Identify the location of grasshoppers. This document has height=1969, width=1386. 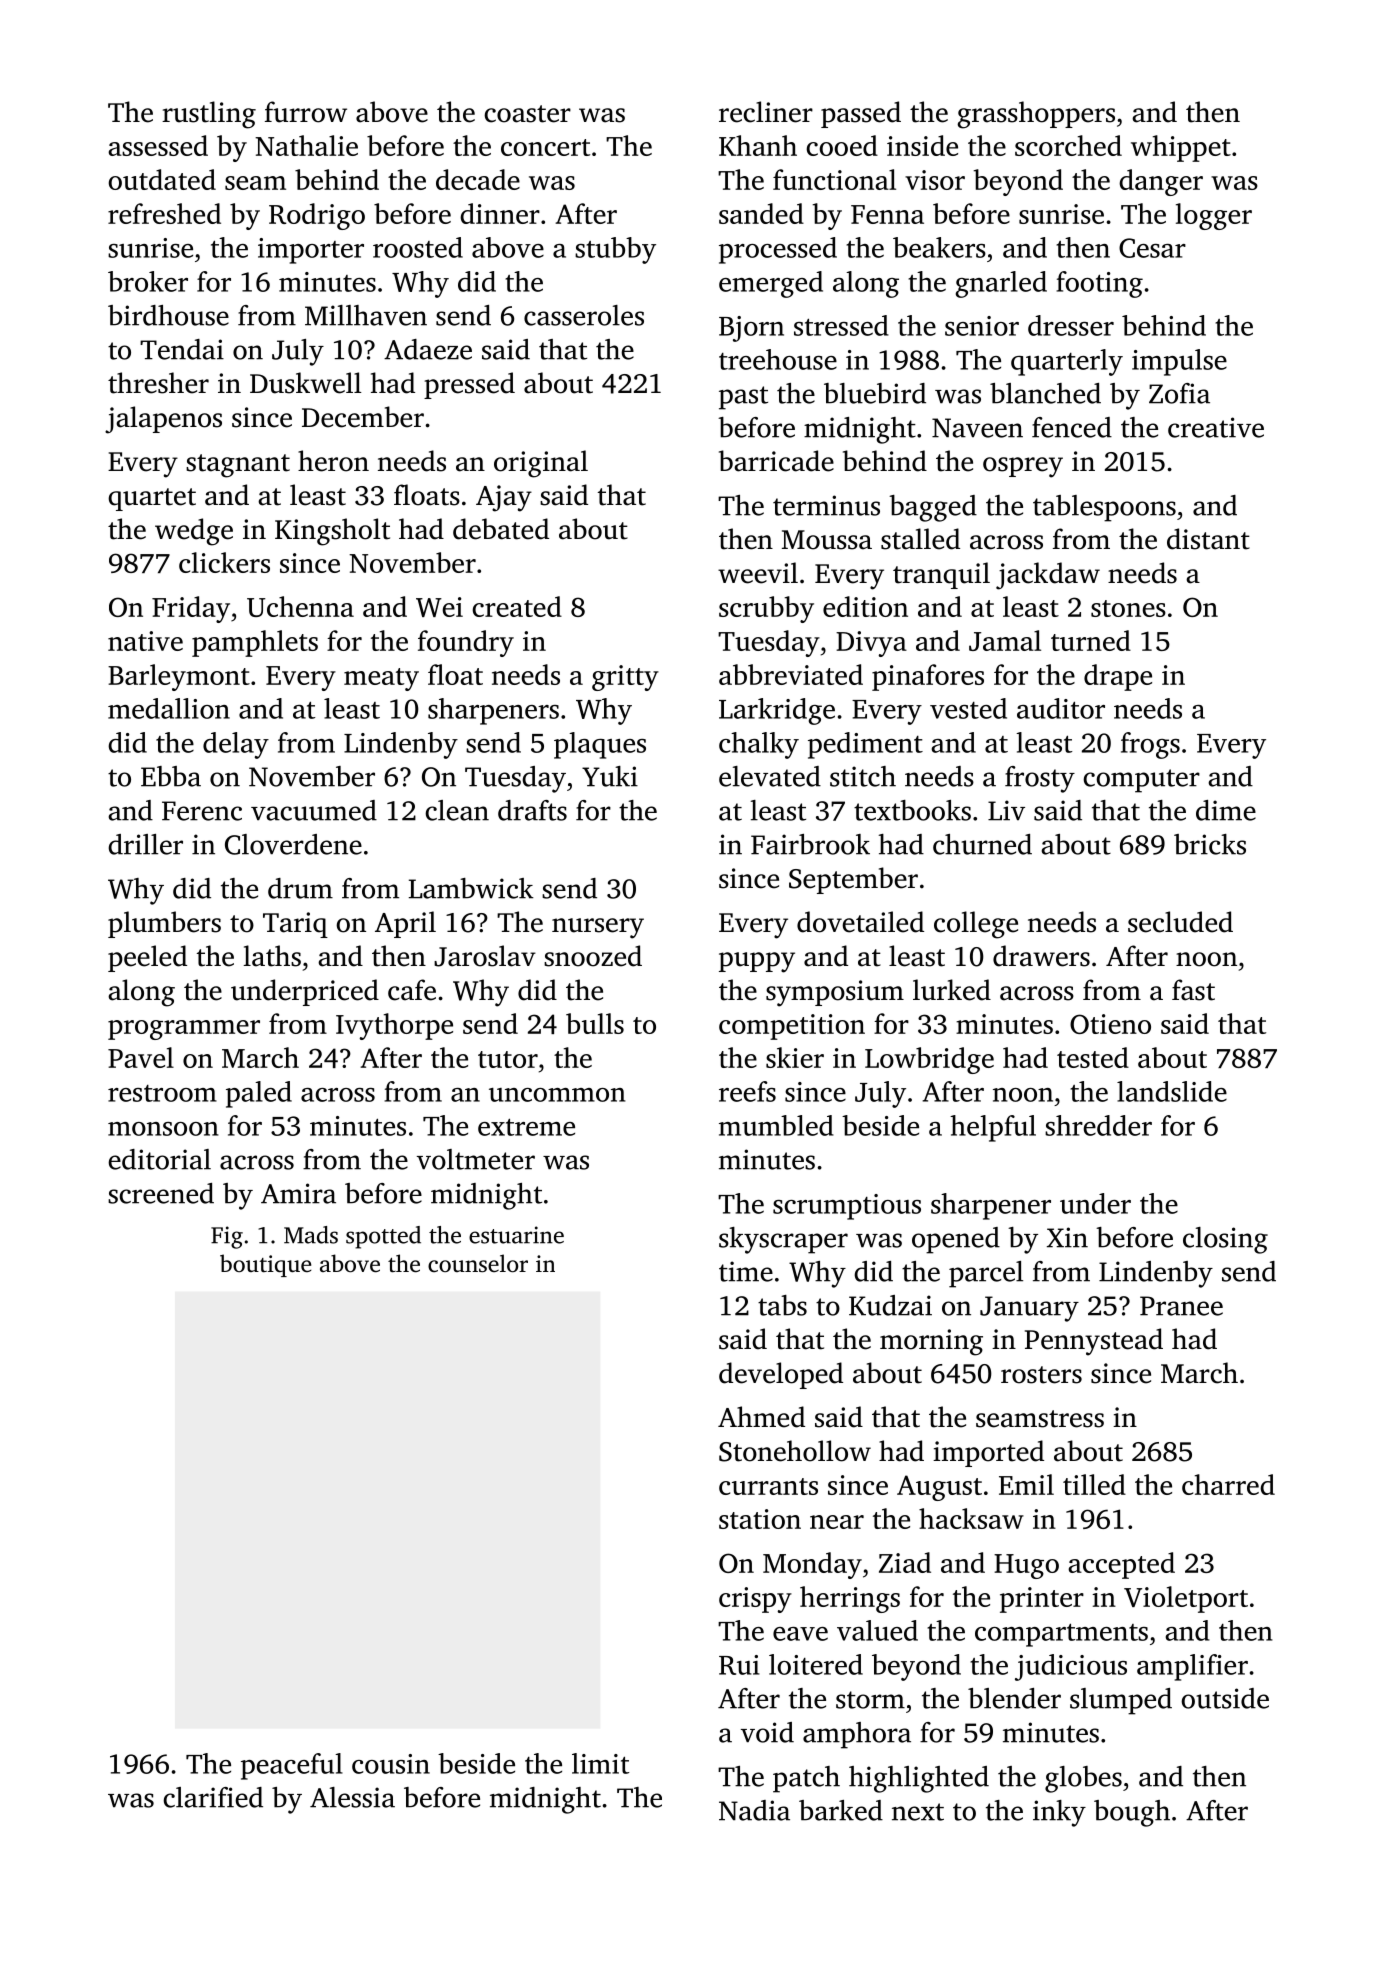
(1036, 115).
